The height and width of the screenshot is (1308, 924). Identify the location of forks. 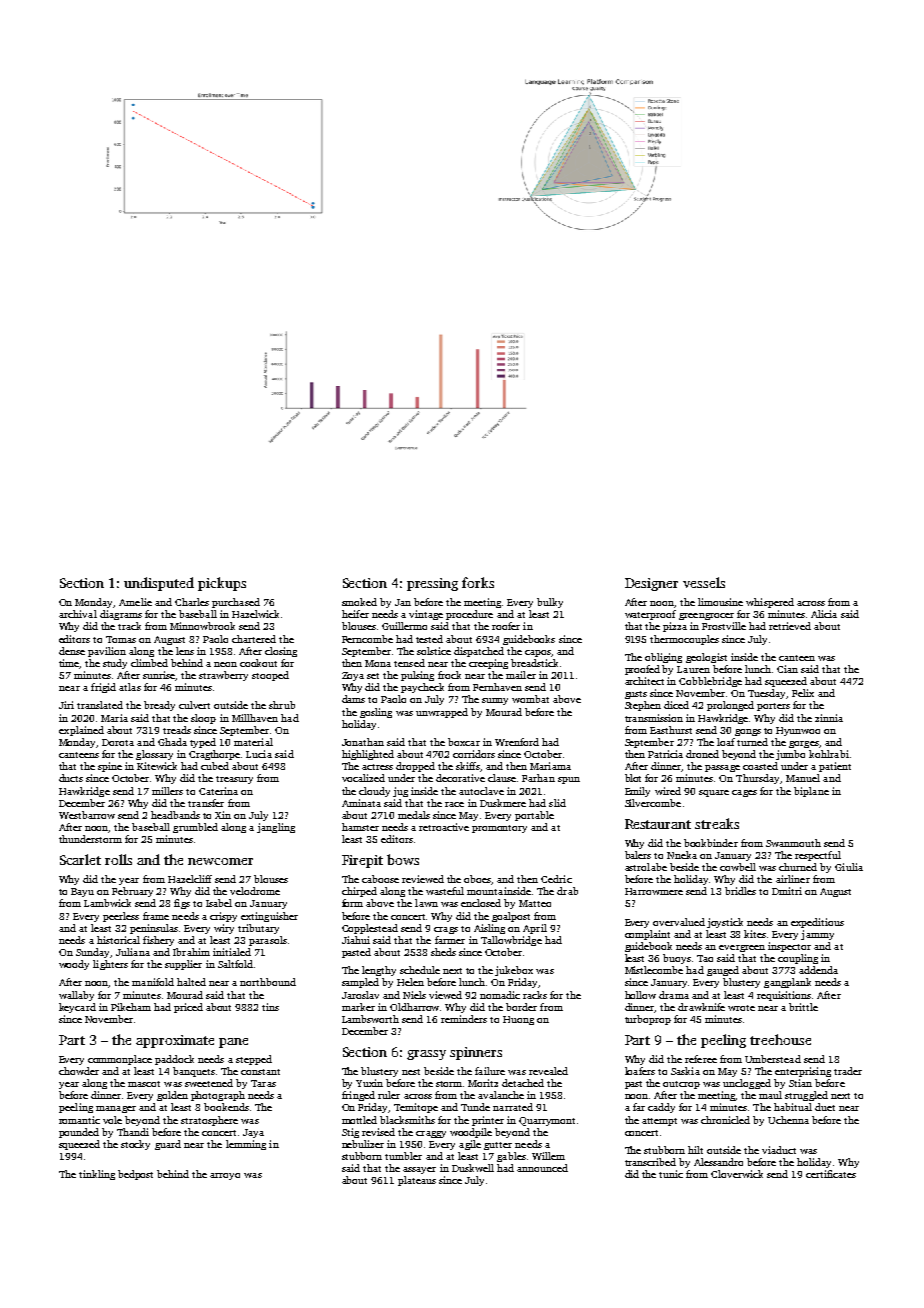
(478, 582).
